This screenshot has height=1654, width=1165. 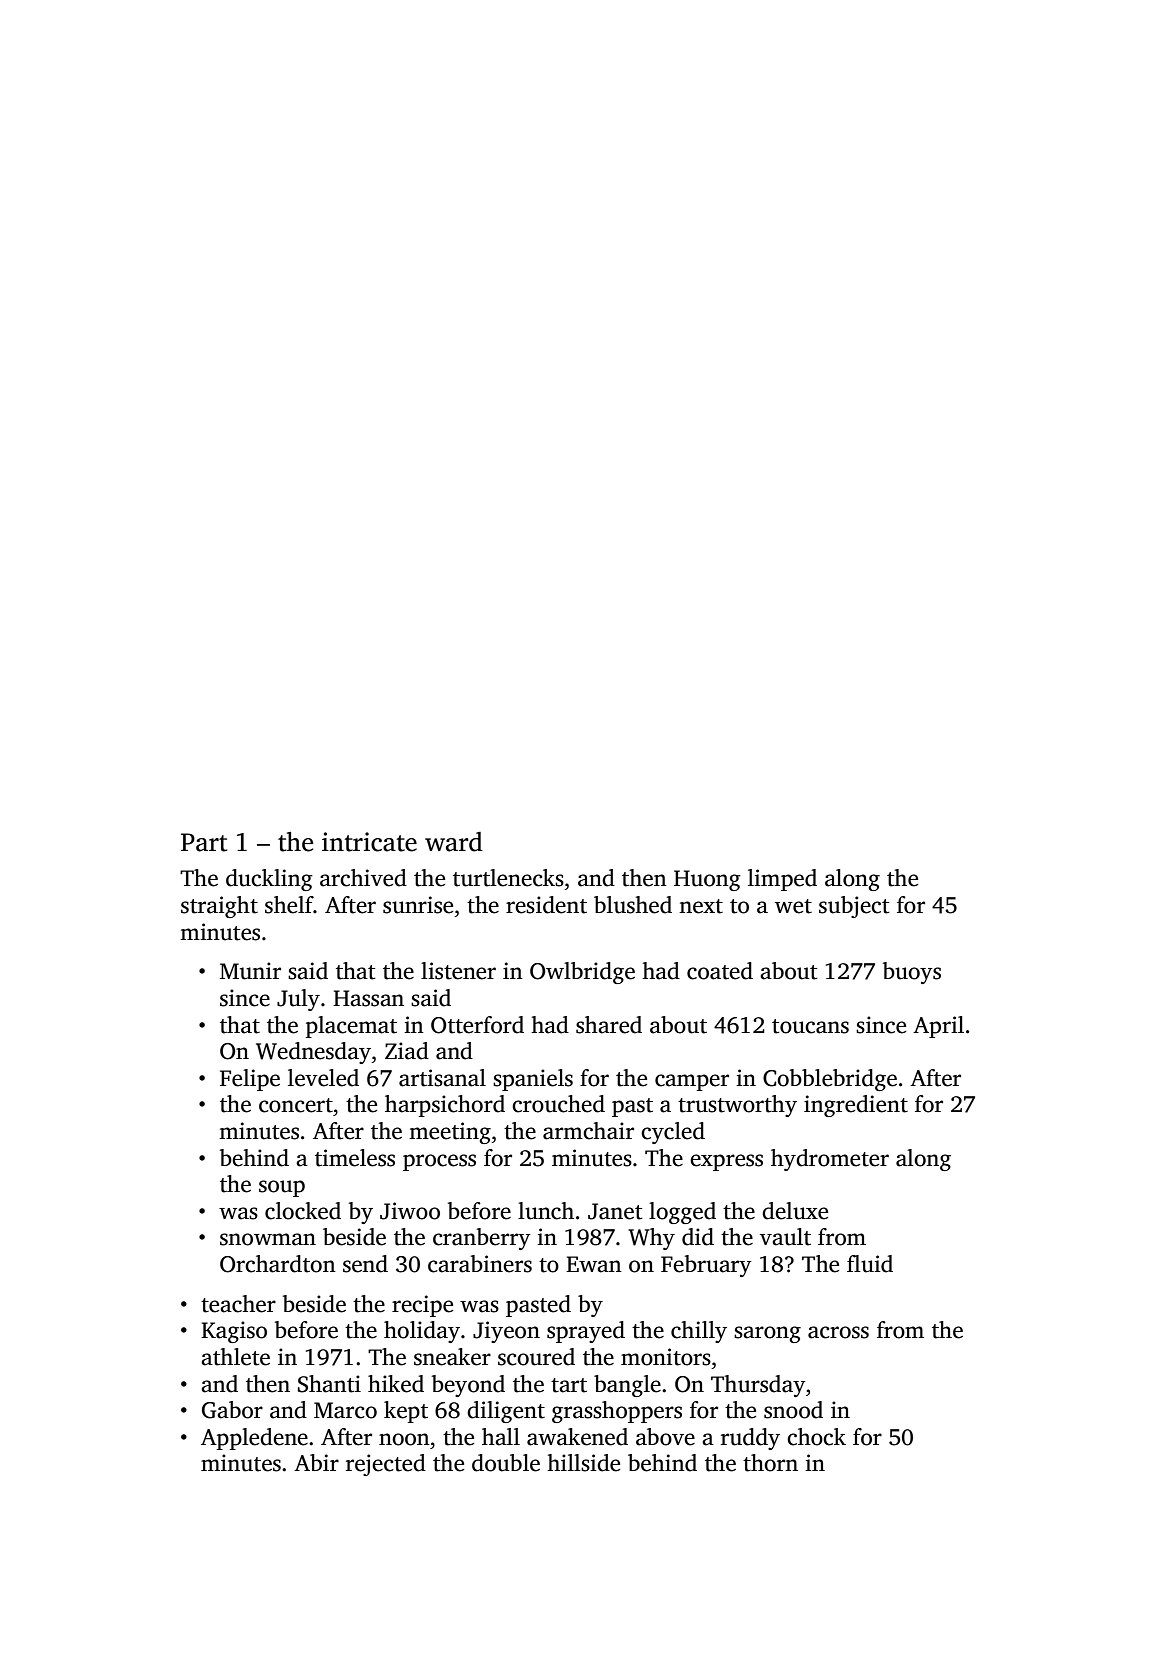 I want to click on holiday, so click(x=422, y=1332).
